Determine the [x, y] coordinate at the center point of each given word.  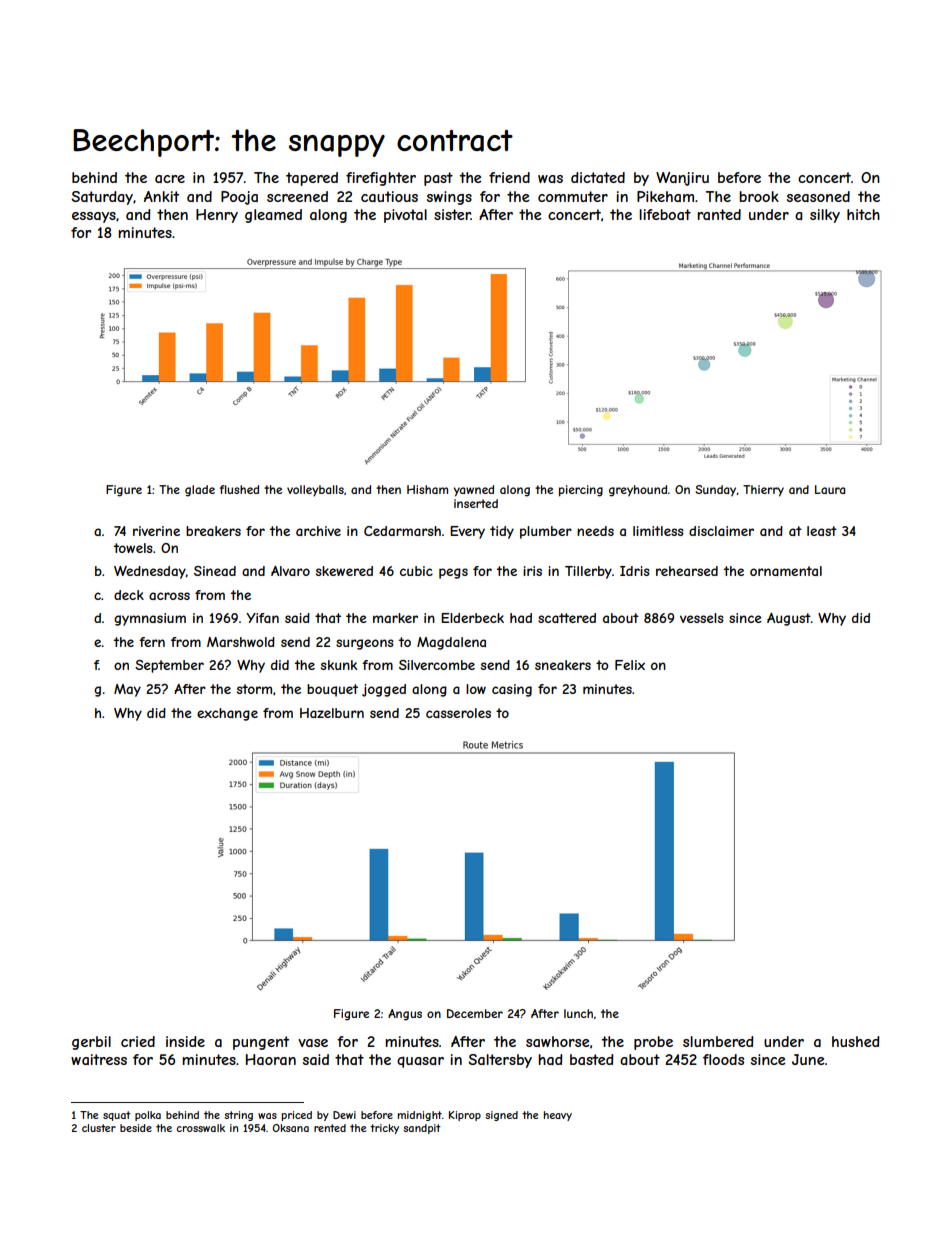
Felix [630, 665]
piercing [581, 491]
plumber [546, 532]
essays [94, 217]
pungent [261, 1043]
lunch [578, 1013]
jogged [384, 690]
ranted [719, 214]
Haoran [271, 1059]
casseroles [458, 713]
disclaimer [721, 531]
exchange [227, 714]
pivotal [405, 216]
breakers [213, 531]
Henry [217, 216]
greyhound [638, 491]
